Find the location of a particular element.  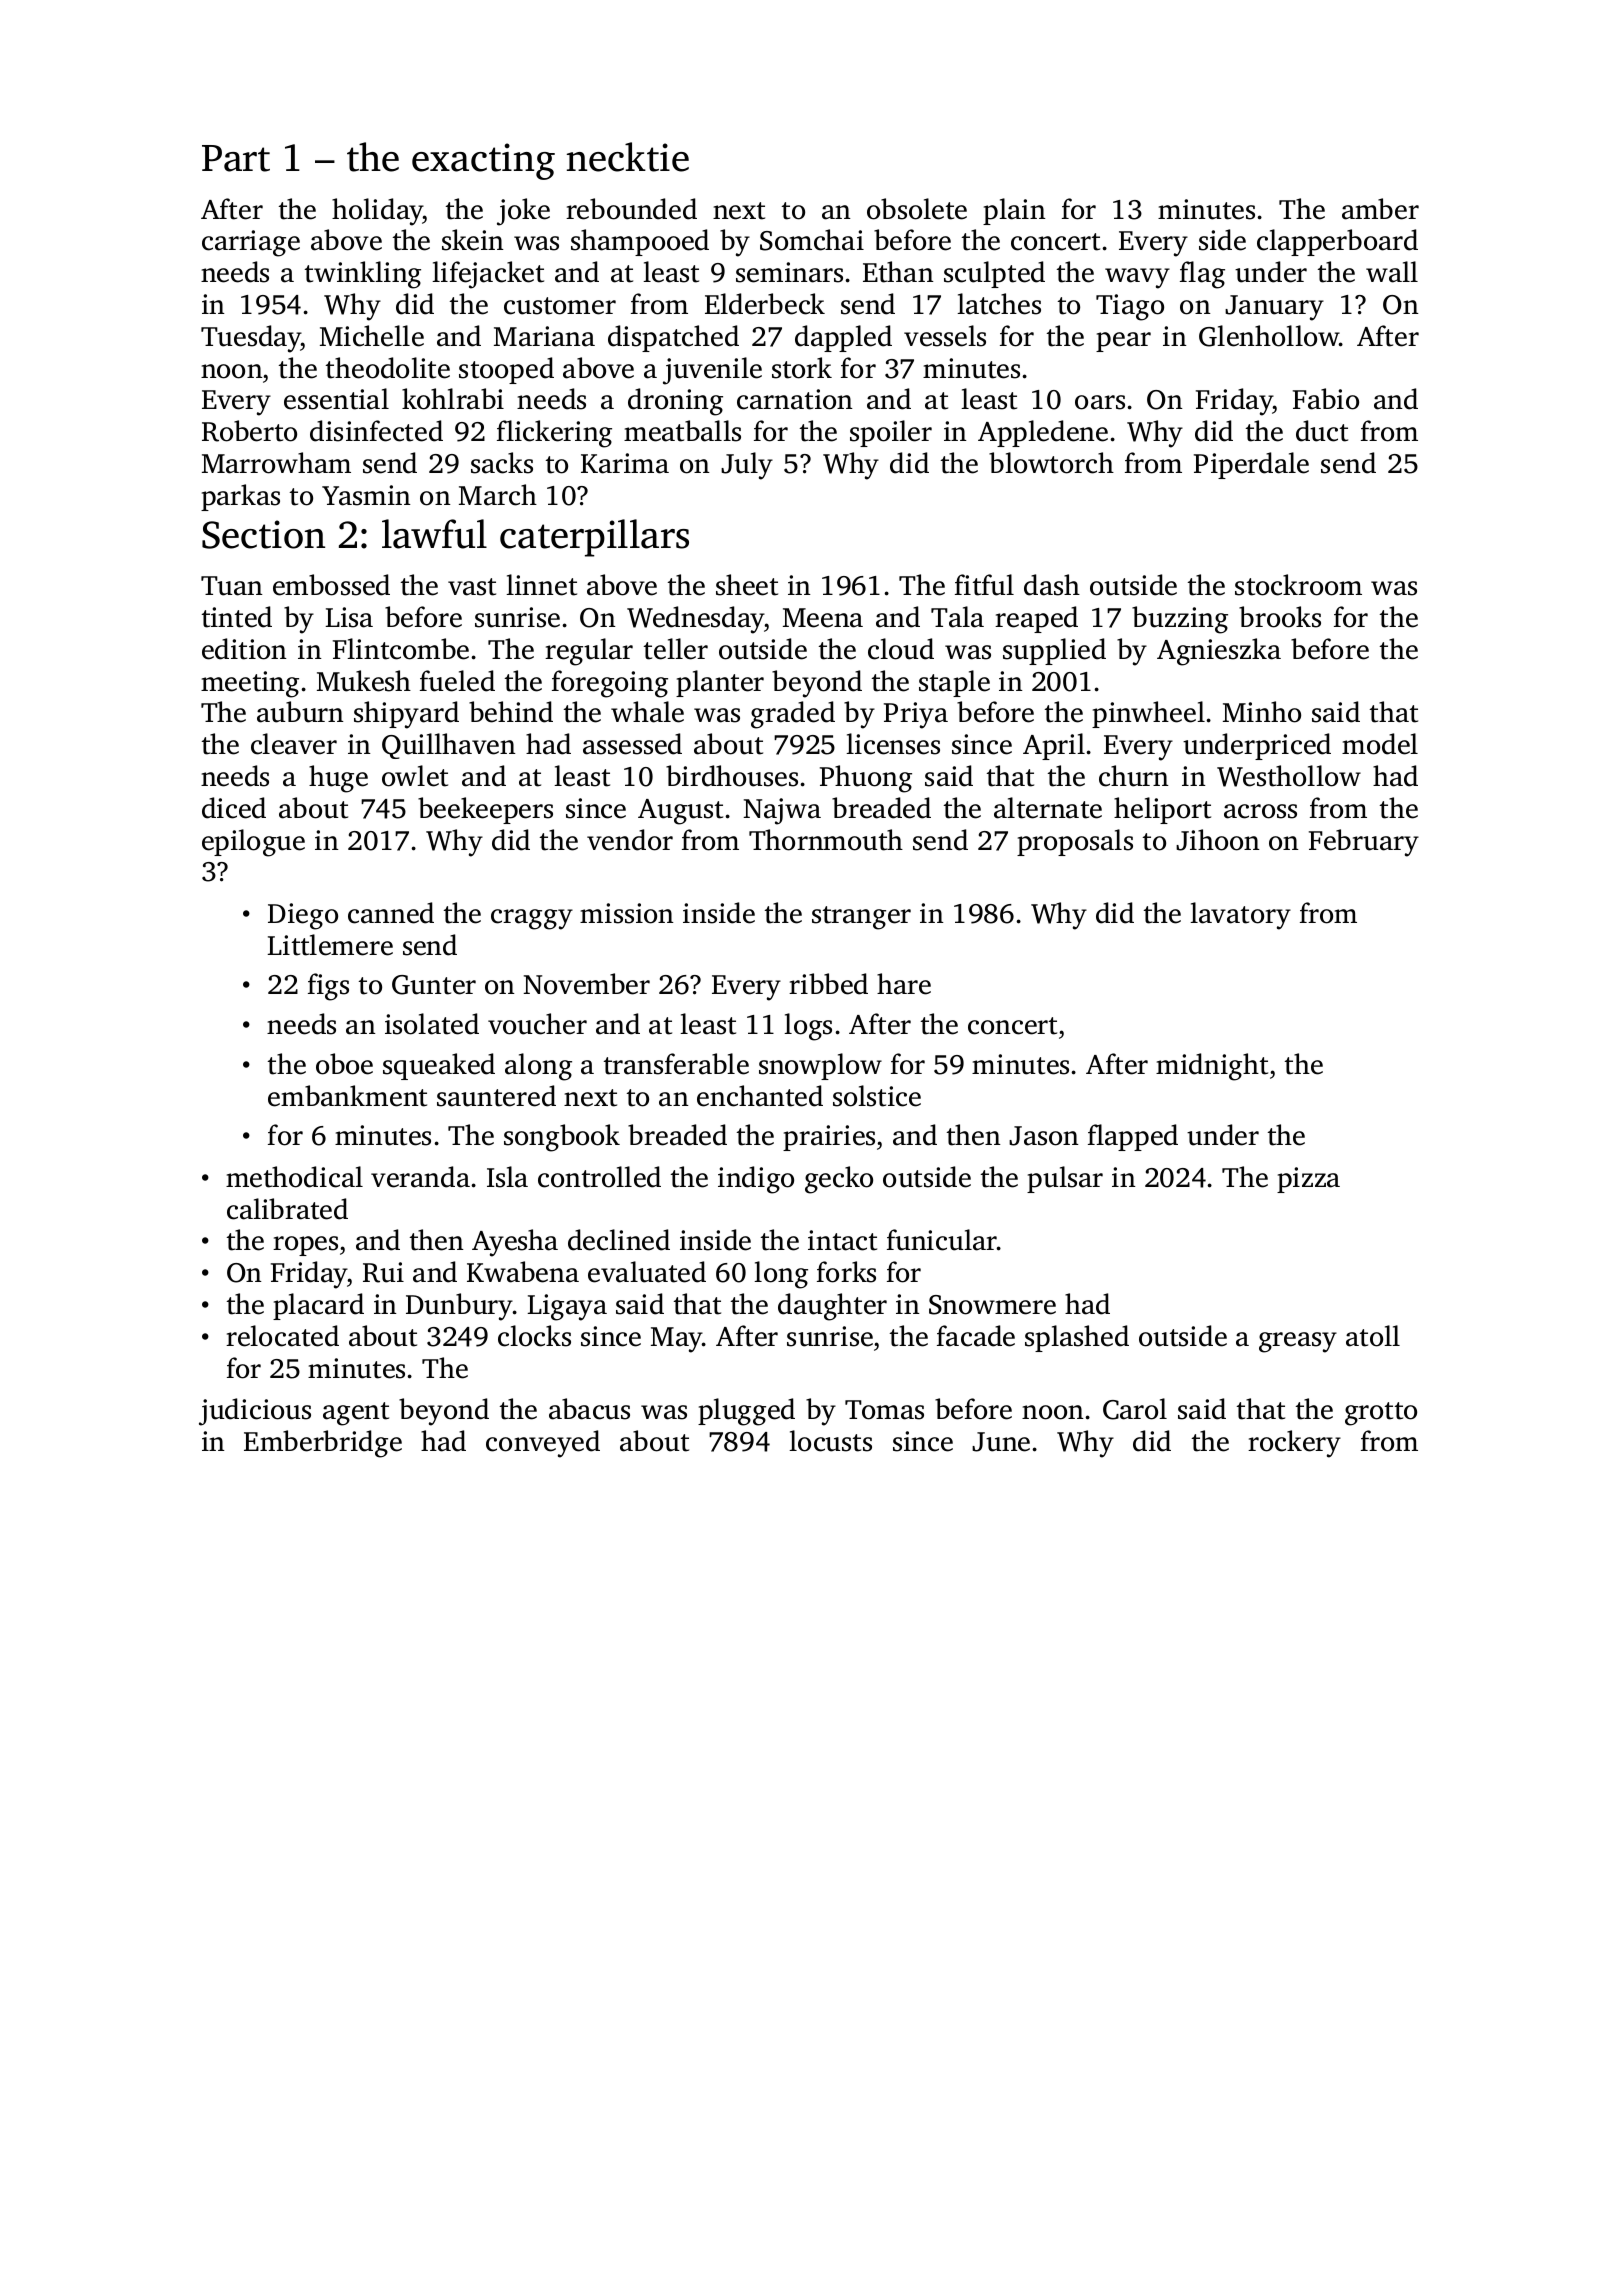

carriage is located at coordinates (251, 243).
